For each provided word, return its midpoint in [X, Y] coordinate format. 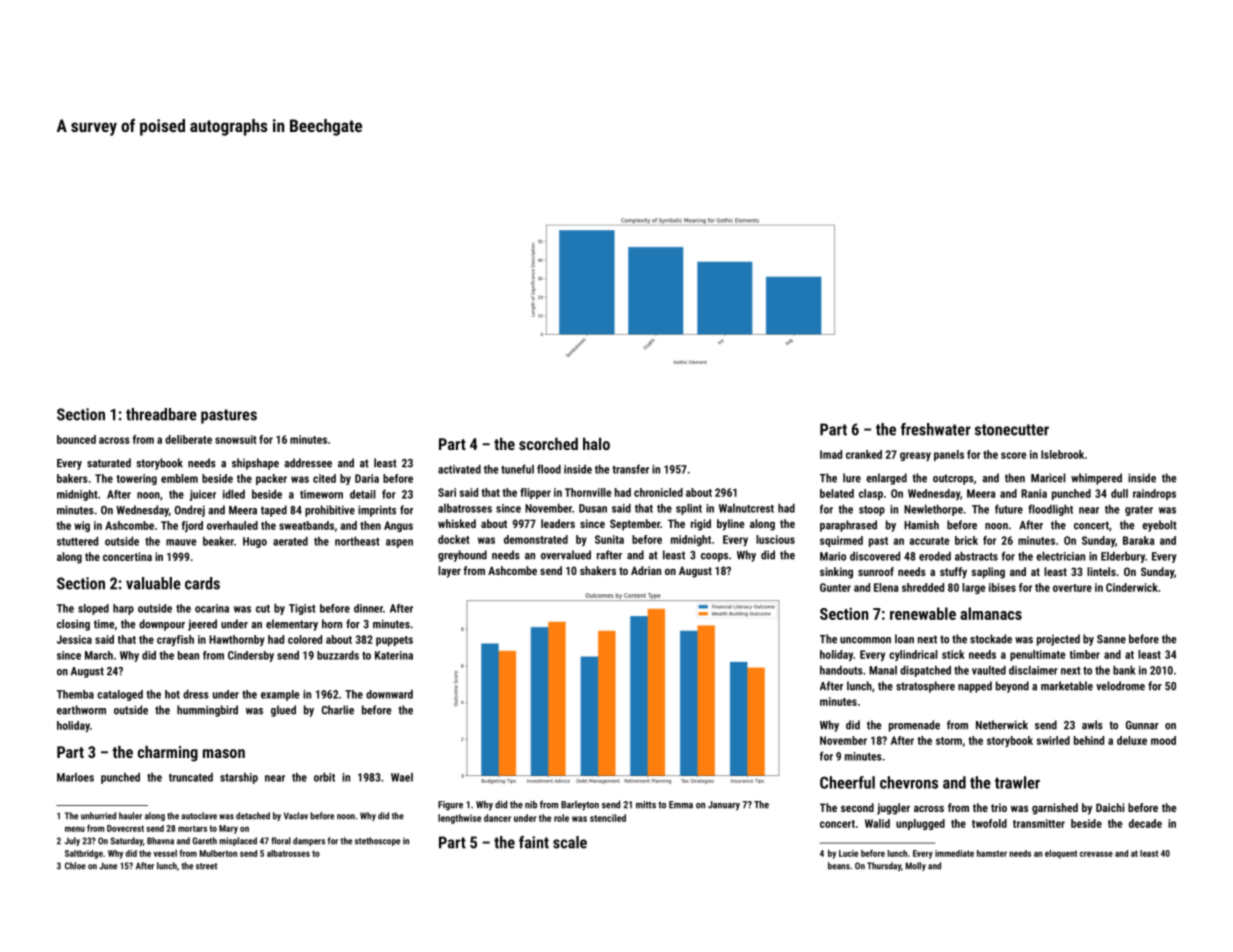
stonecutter [1012, 430]
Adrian [646, 570]
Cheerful [847, 782]
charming [168, 753]
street [206, 866]
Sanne [1111, 639]
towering [136, 479]
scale [570, 842]
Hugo [255, 542]
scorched [548, 443]
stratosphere [925, 687]
